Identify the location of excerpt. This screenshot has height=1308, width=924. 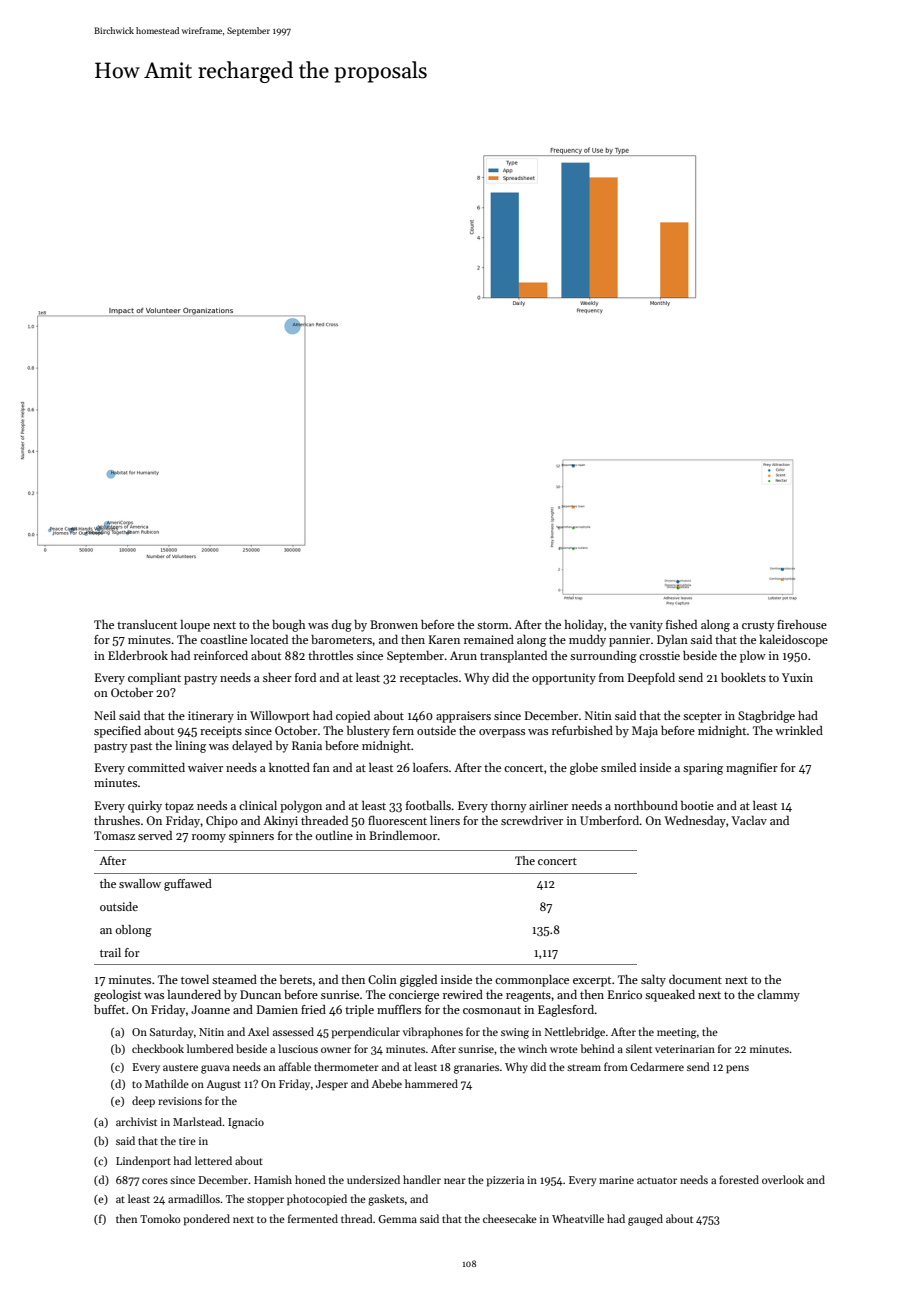
(592, 982).
